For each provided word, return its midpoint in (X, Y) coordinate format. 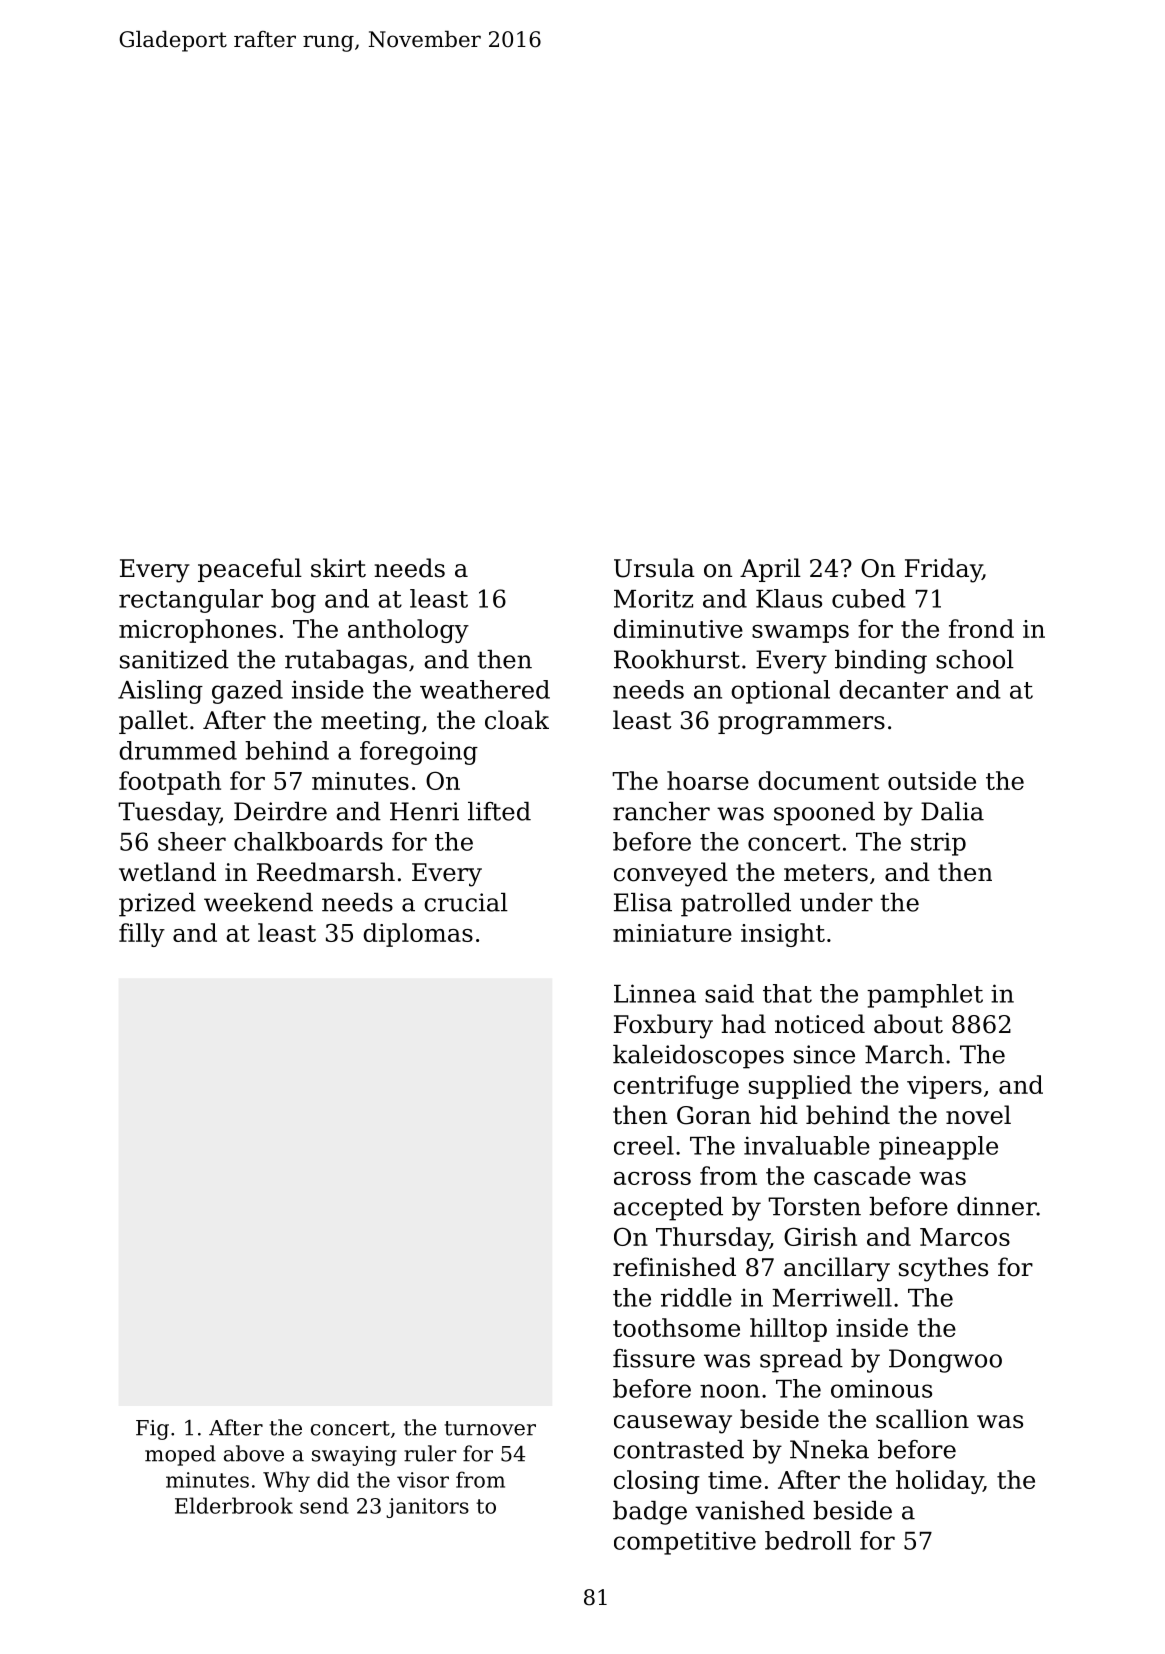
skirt (338, 568)
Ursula (654, 568)
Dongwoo (945, 1361)
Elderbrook (234, 1505)
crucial (466, 902)
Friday (943, 570)
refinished (674, 1267)
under (836, 902)
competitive (685, 1543)
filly (142, 935)
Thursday (713, 1239)
